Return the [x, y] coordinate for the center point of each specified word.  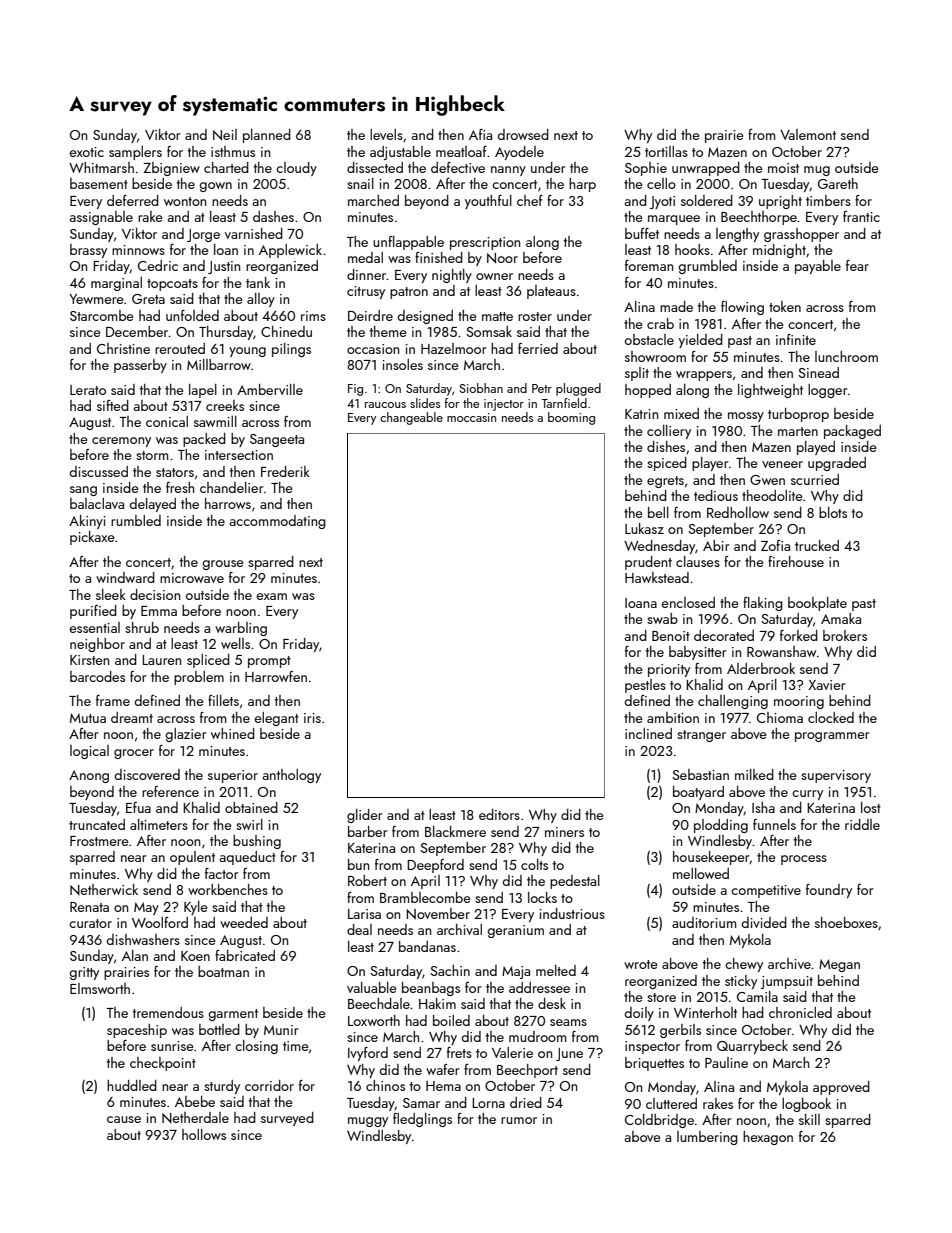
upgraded [837, 464]
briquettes [654, 1064]
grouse [223, 565]
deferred [133, 200]
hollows [204, 1134]
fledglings [422, 1120]
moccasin [471, 417]
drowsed [523, 134]
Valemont [808, 134]
